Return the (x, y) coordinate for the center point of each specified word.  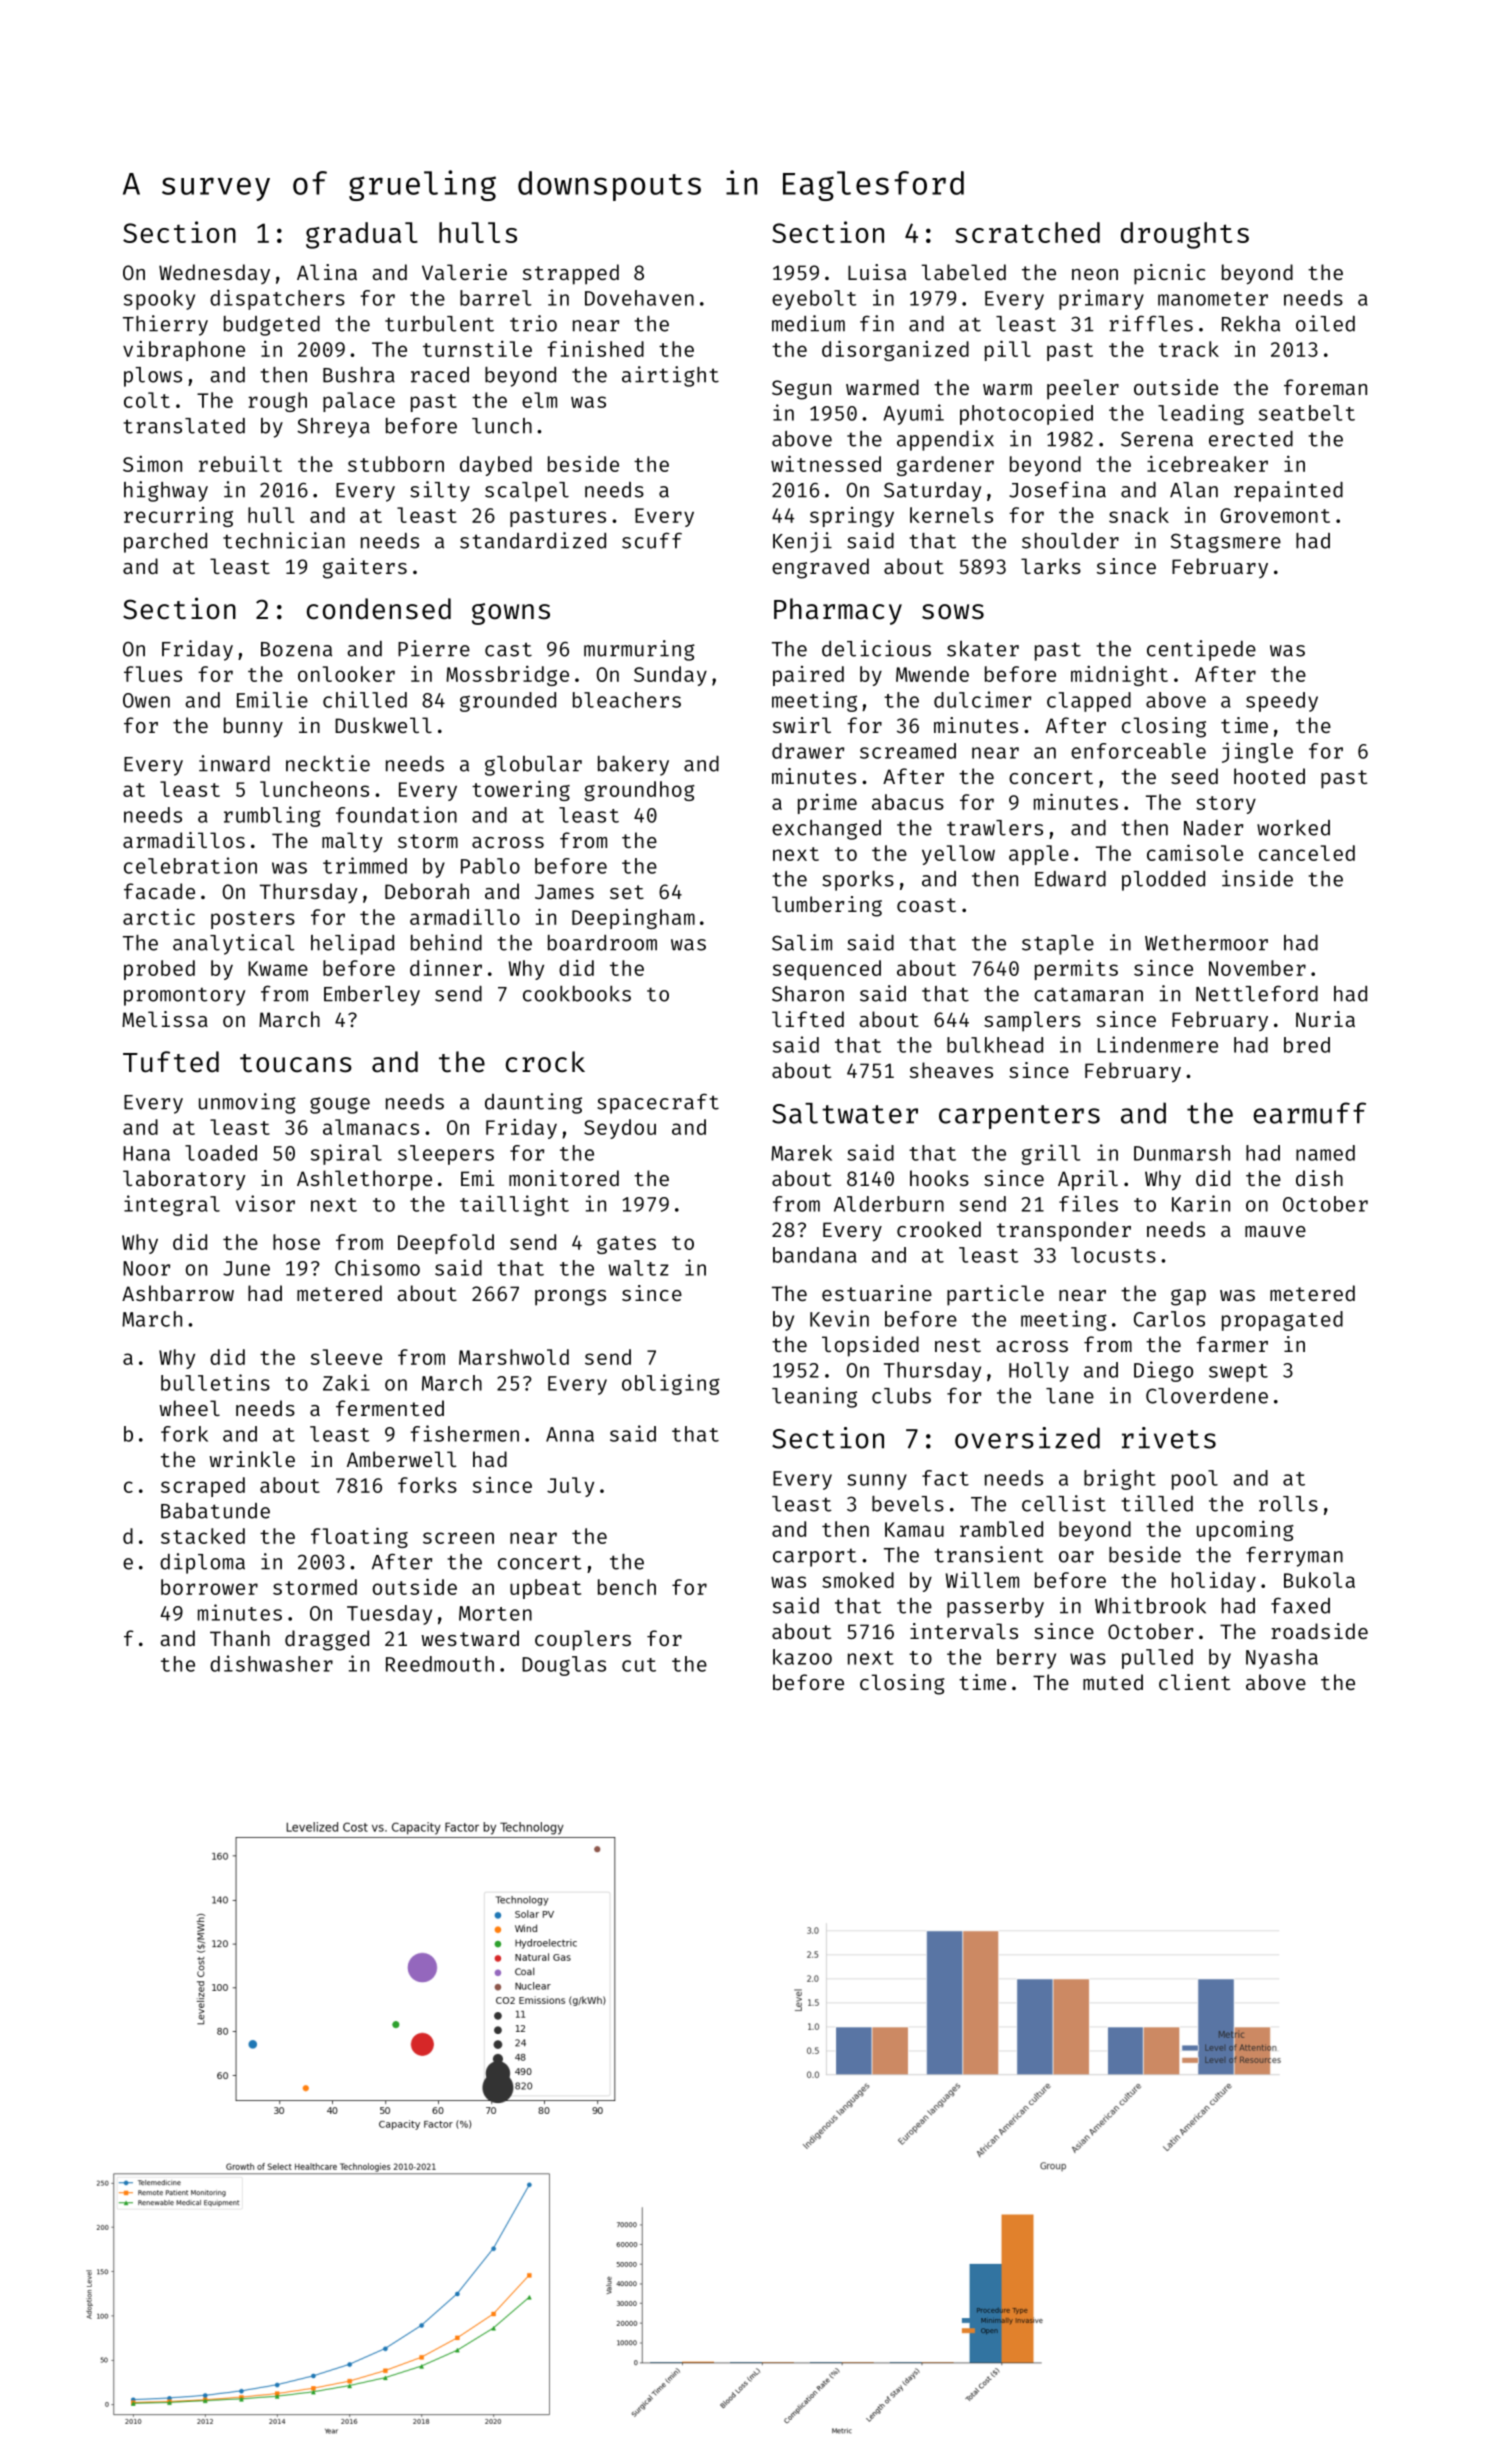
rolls (1288, 1504)
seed (1194, 776)
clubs (901, 1396)
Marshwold (514, 1357)
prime (827, 804)
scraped (203, 1487)
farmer (1232, 1344)
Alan (1194, 490)
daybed (496, 466)
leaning (814, 1397)
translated (184, 426)
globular (533, 766)
